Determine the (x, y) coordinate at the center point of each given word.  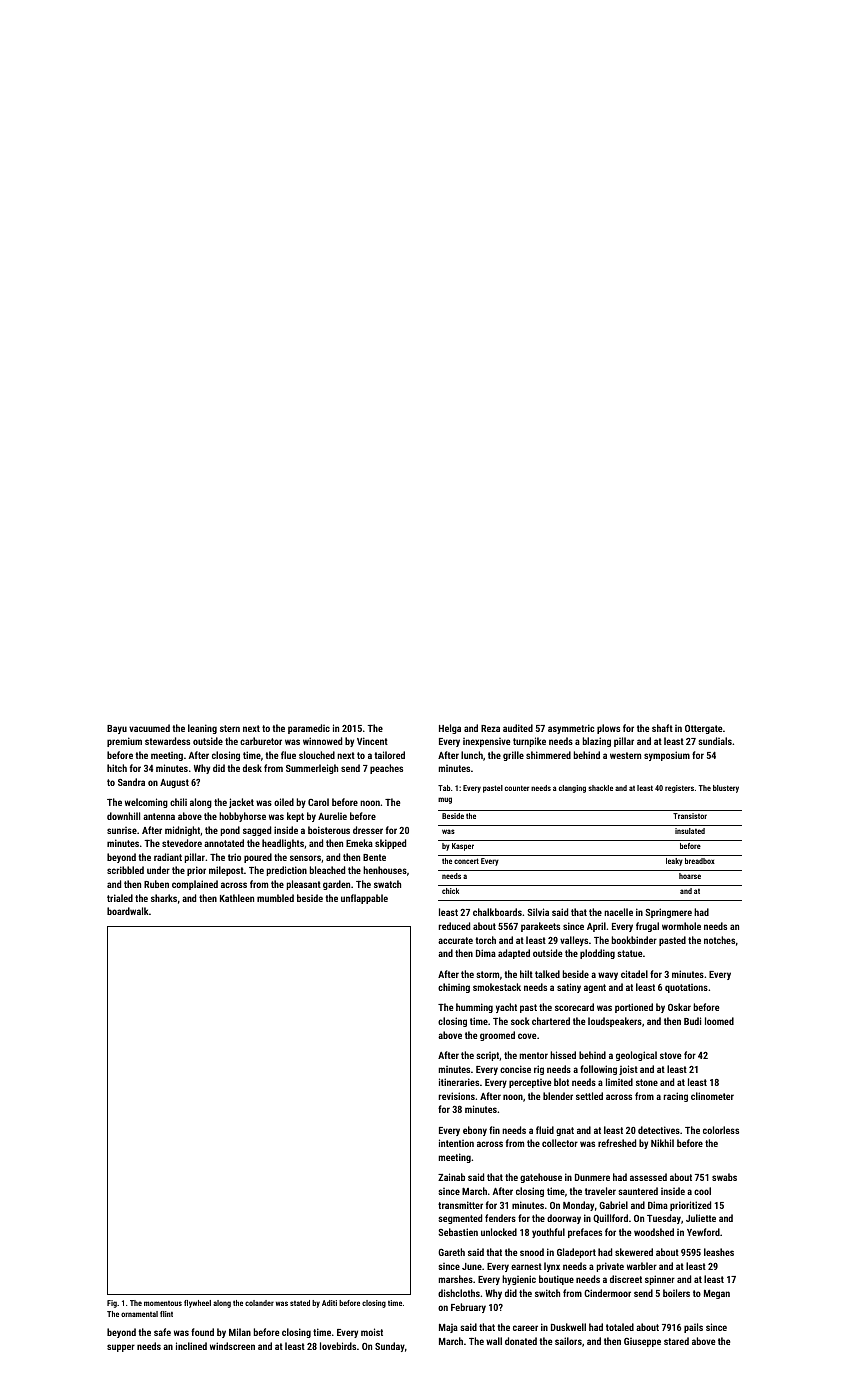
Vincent (372, 741)
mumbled (275, 898)
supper (121, 1348)
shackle (600, 788)
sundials (715, 741)
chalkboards (497, 912)
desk (252, 768)
